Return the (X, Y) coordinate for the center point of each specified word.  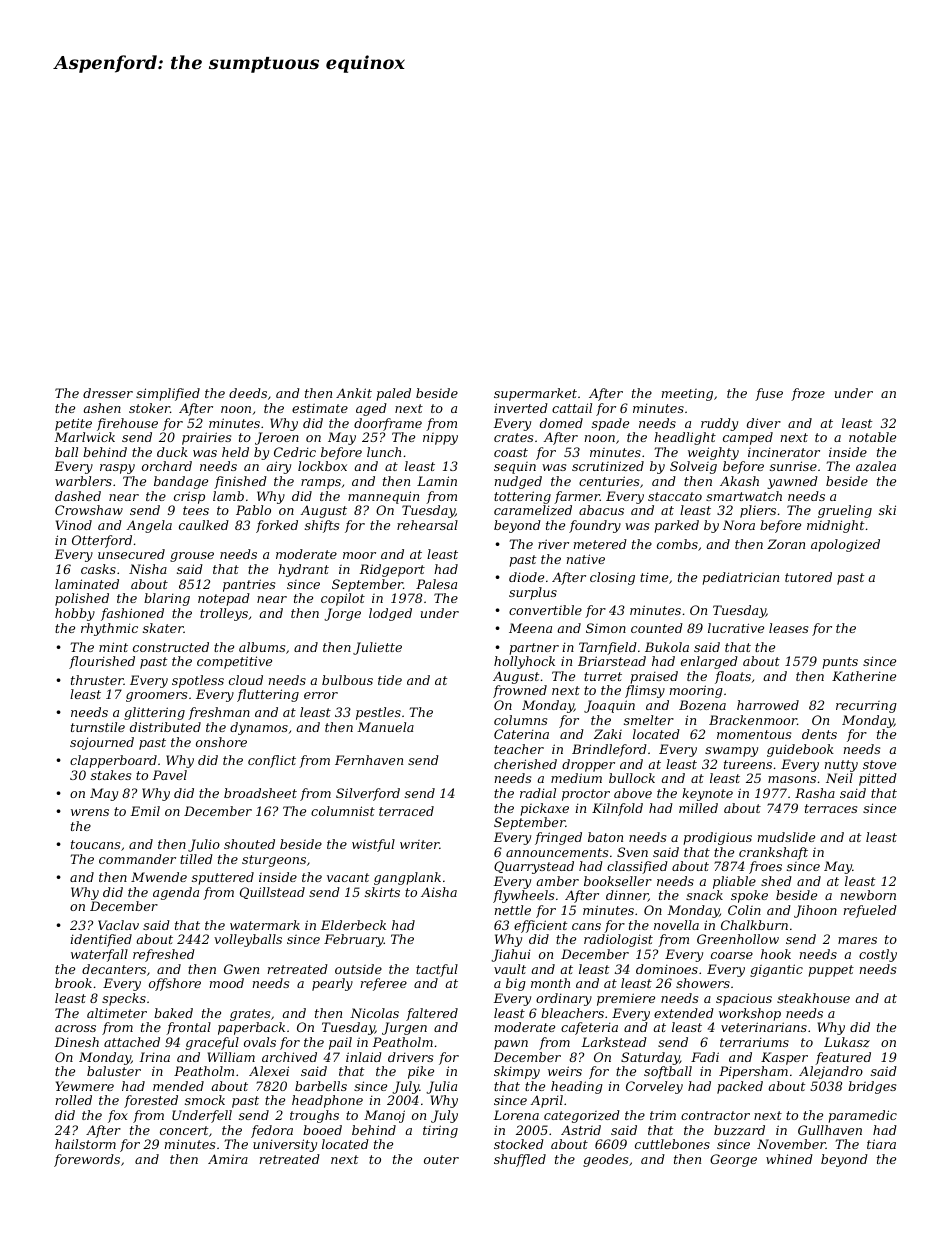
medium (576, 778)
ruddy (719, 424)
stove (879, 764)
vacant (348, 877)
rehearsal (427, 525)
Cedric (295, 452)
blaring (167, 599)
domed (561, 423)
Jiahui (511, 955)
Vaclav (118, 925)
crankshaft (773, 853)
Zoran (786, 544)
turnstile (98, 727)
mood (227, 983)
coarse (732, 955)
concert (184, 1130)
